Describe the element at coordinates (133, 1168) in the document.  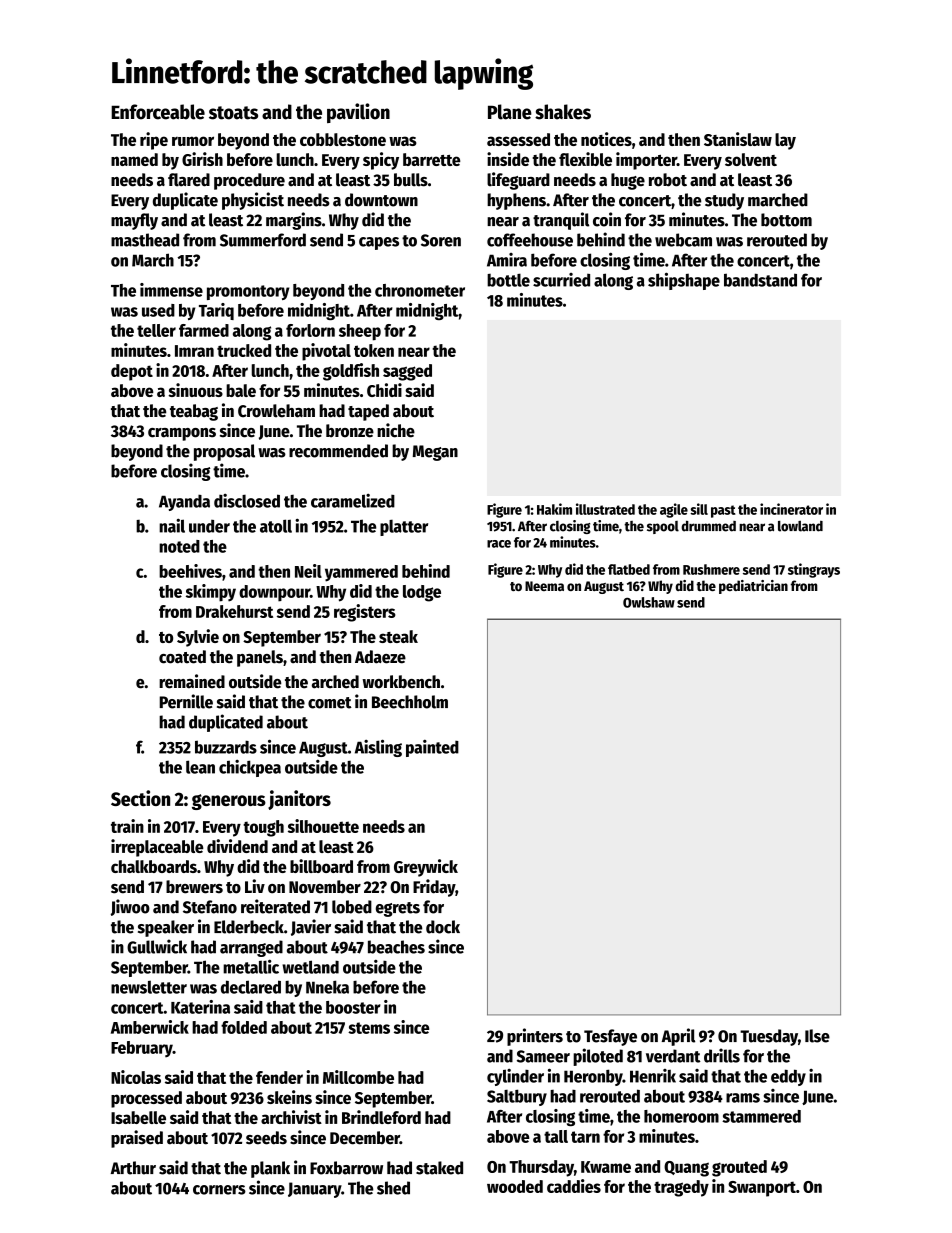
I see `Arthur` at that location.
